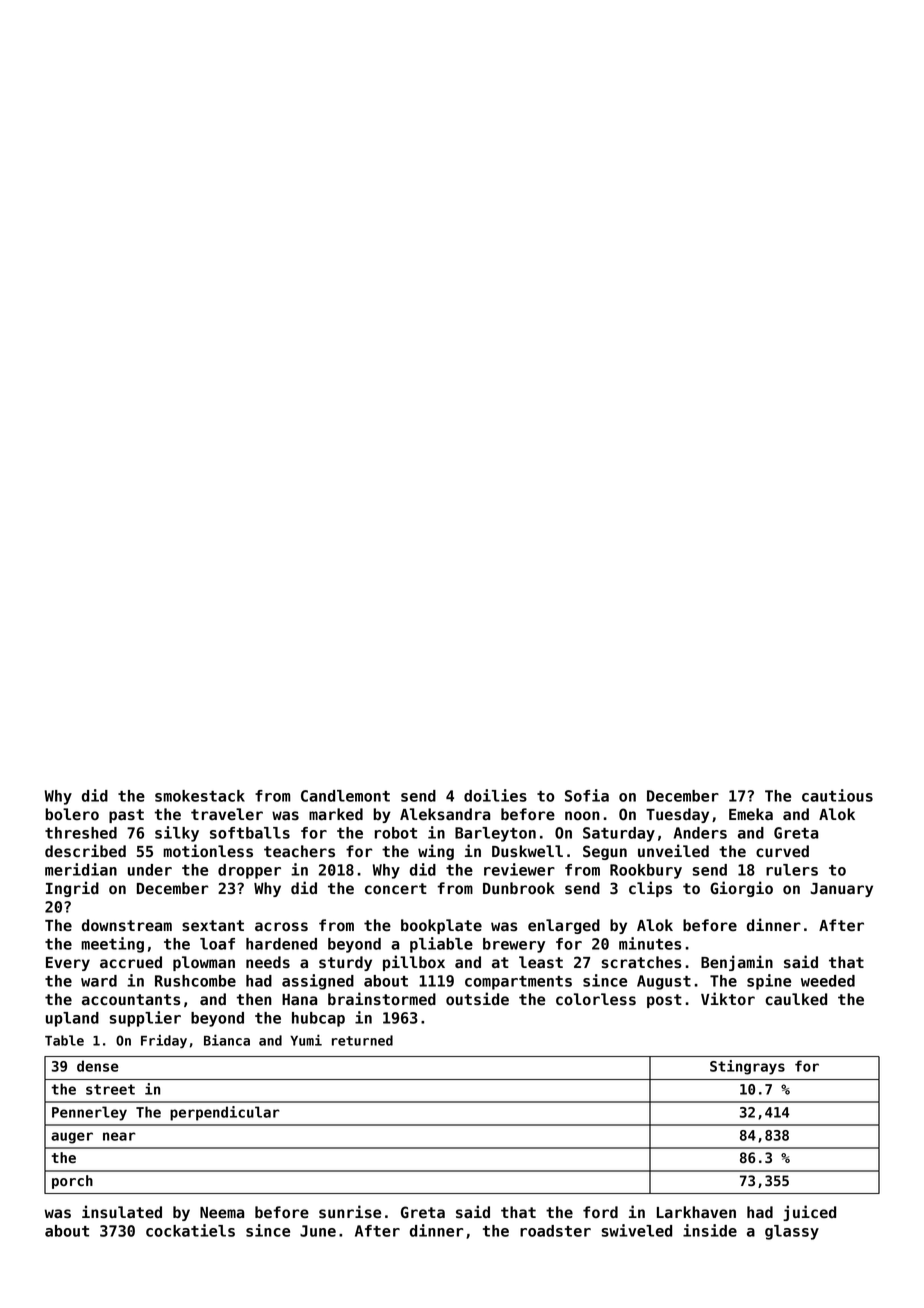 The width and height of the page is (924, 1308). I want to click on cockatiels, so click(190, 1230).
